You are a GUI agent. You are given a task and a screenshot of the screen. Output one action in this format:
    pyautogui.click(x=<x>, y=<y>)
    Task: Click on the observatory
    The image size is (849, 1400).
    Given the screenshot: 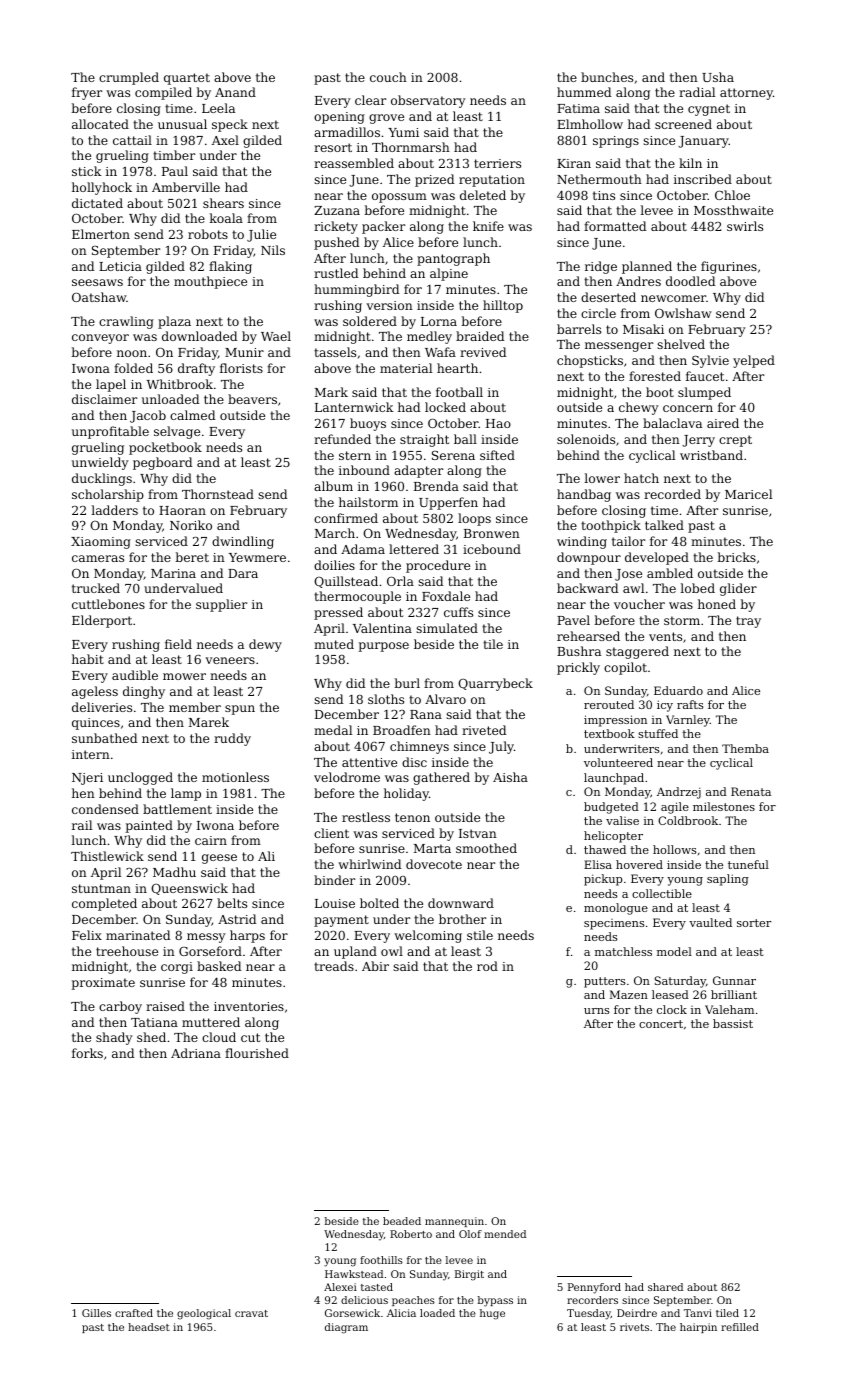 What is the action you would take?
    pyautogui.click(x=428, y=101)
